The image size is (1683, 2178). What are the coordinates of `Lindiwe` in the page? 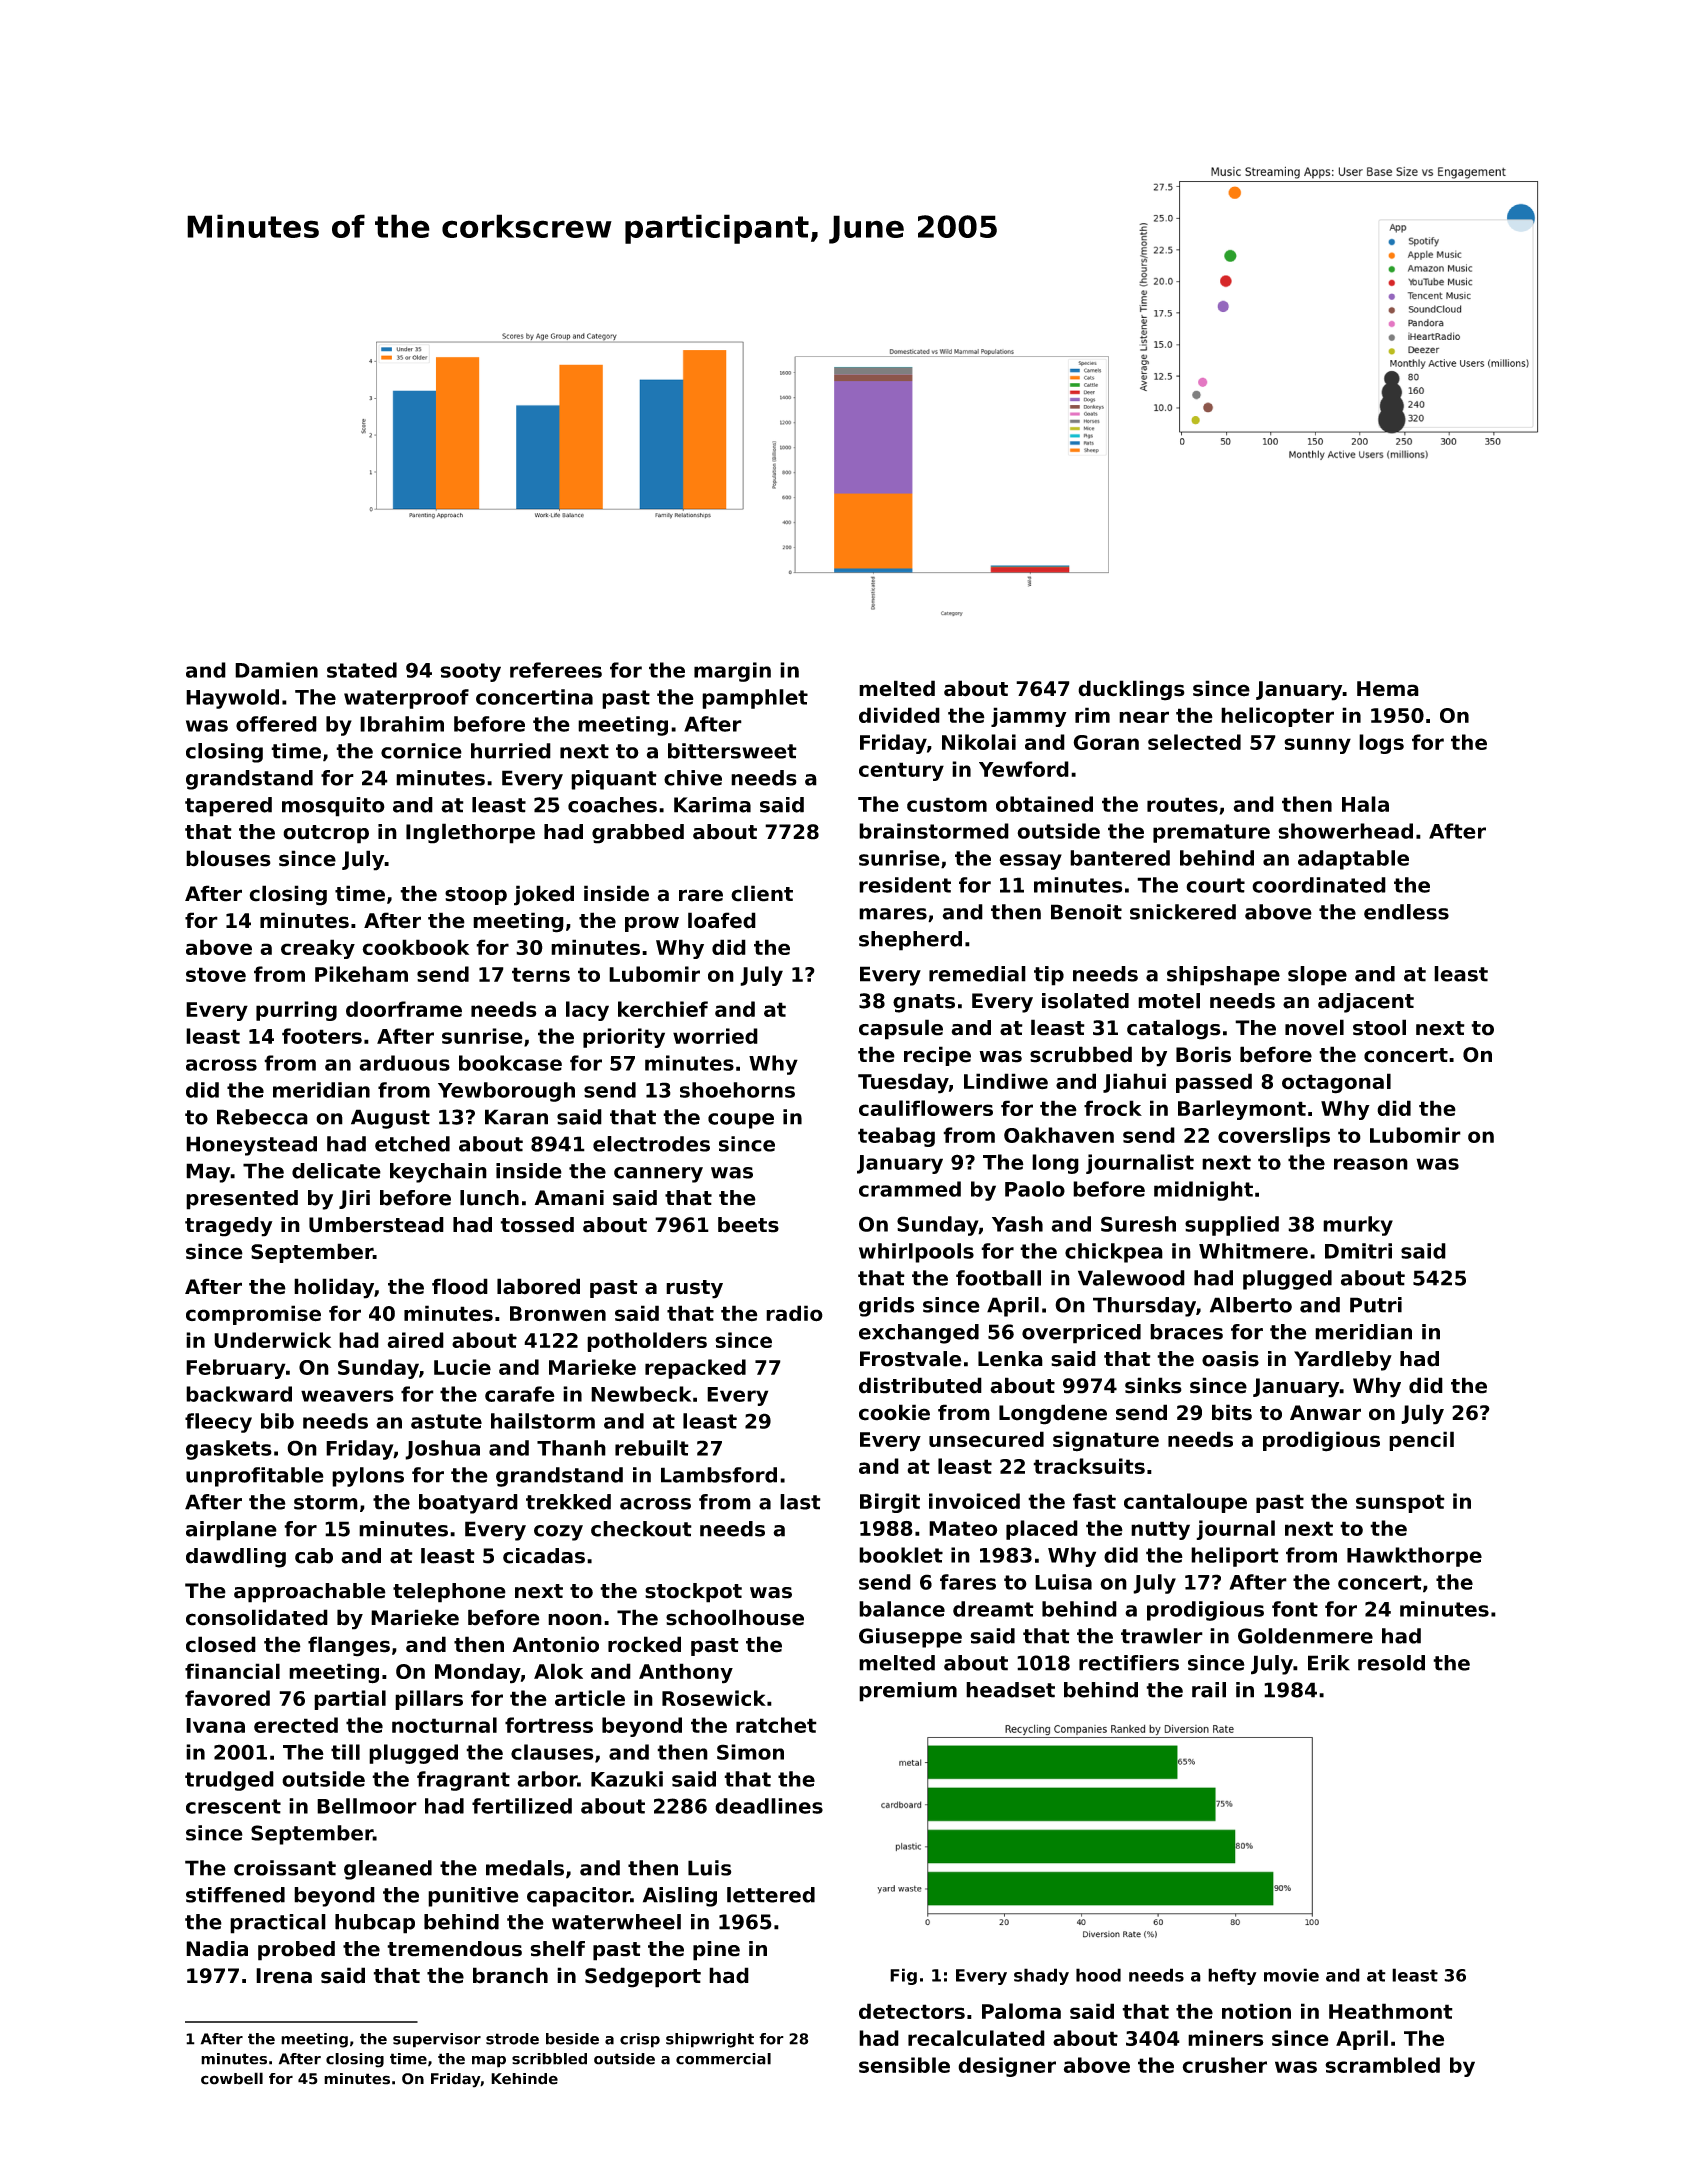 It's located at (1006, 1081).
